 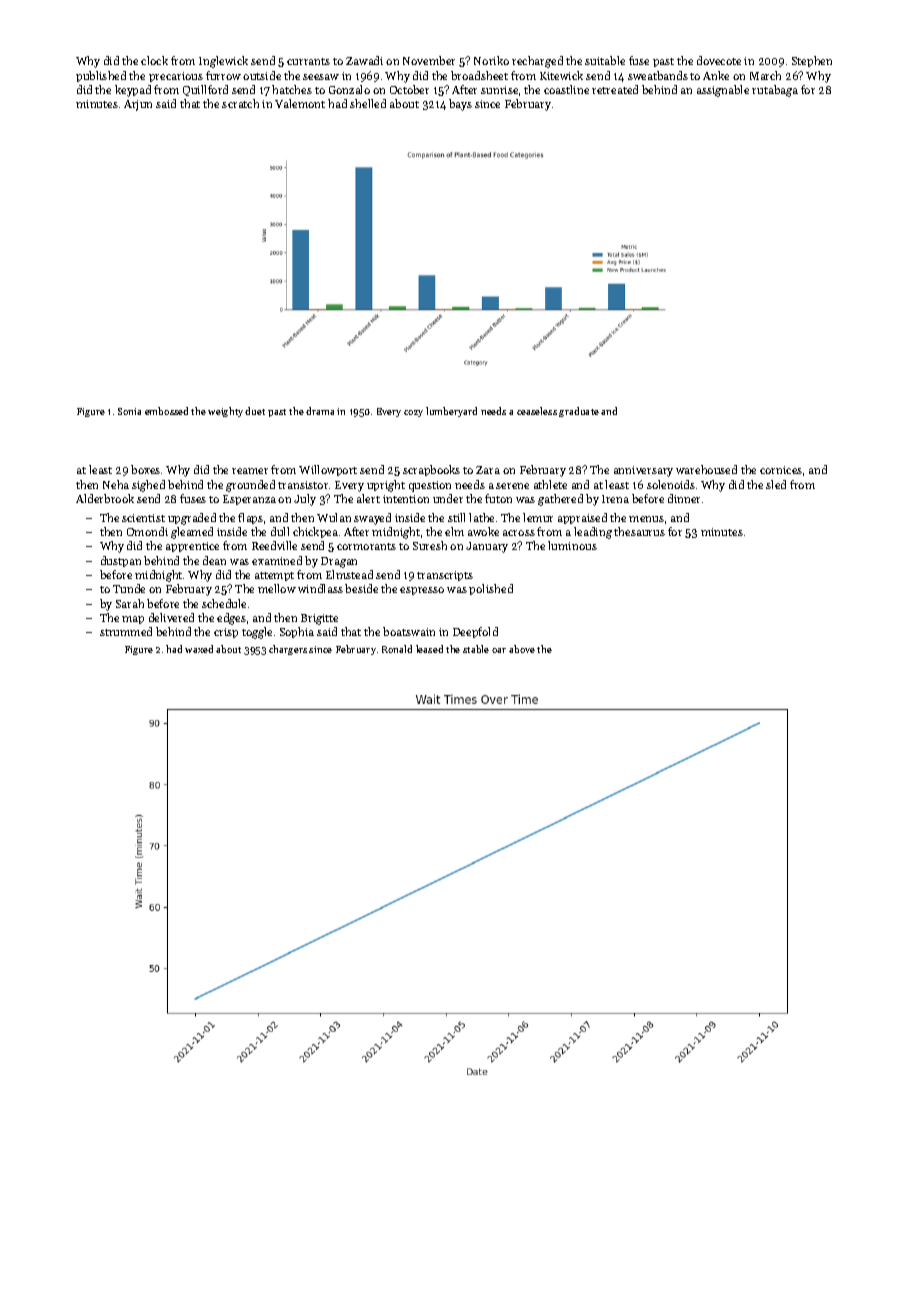 I want to click on cornices, so click(x=781, y=470).
